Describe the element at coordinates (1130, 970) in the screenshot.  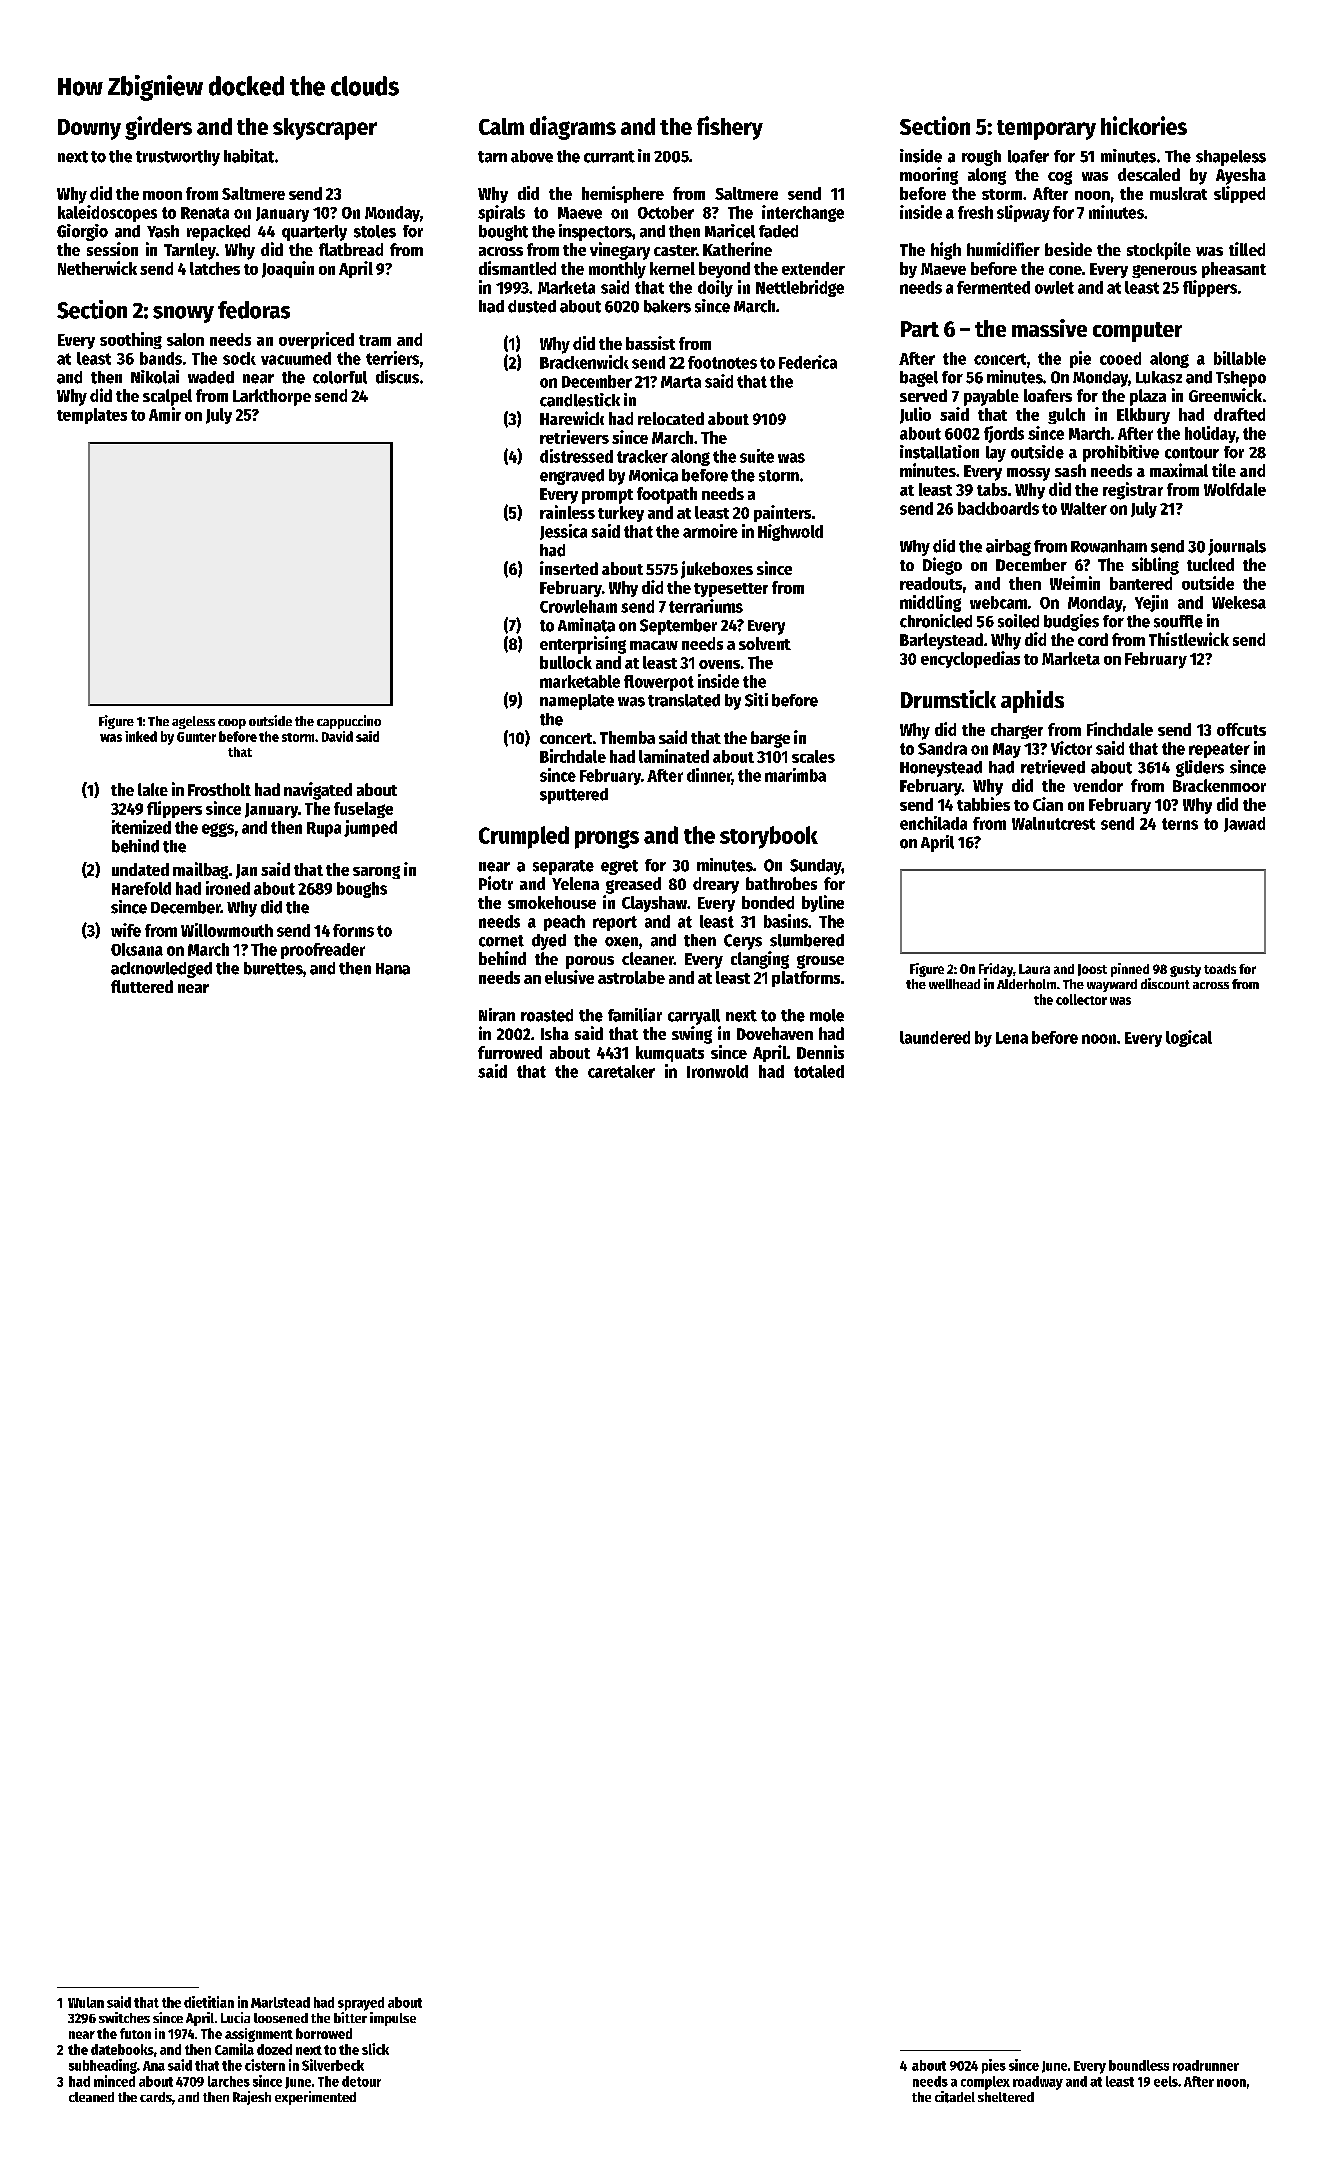
I see `pinned` at that location.
